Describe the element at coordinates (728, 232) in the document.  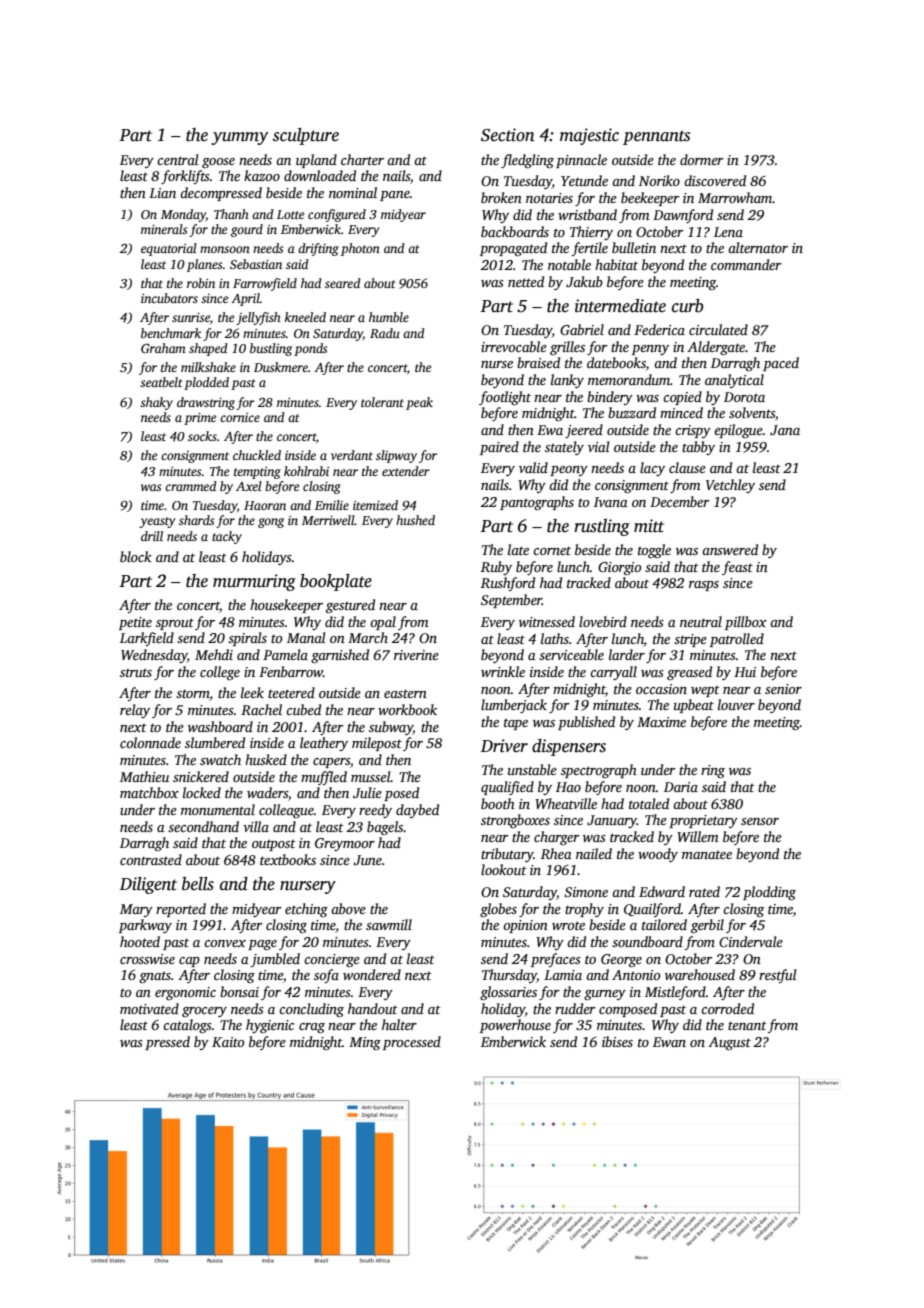
I see `Lena` at that location.
